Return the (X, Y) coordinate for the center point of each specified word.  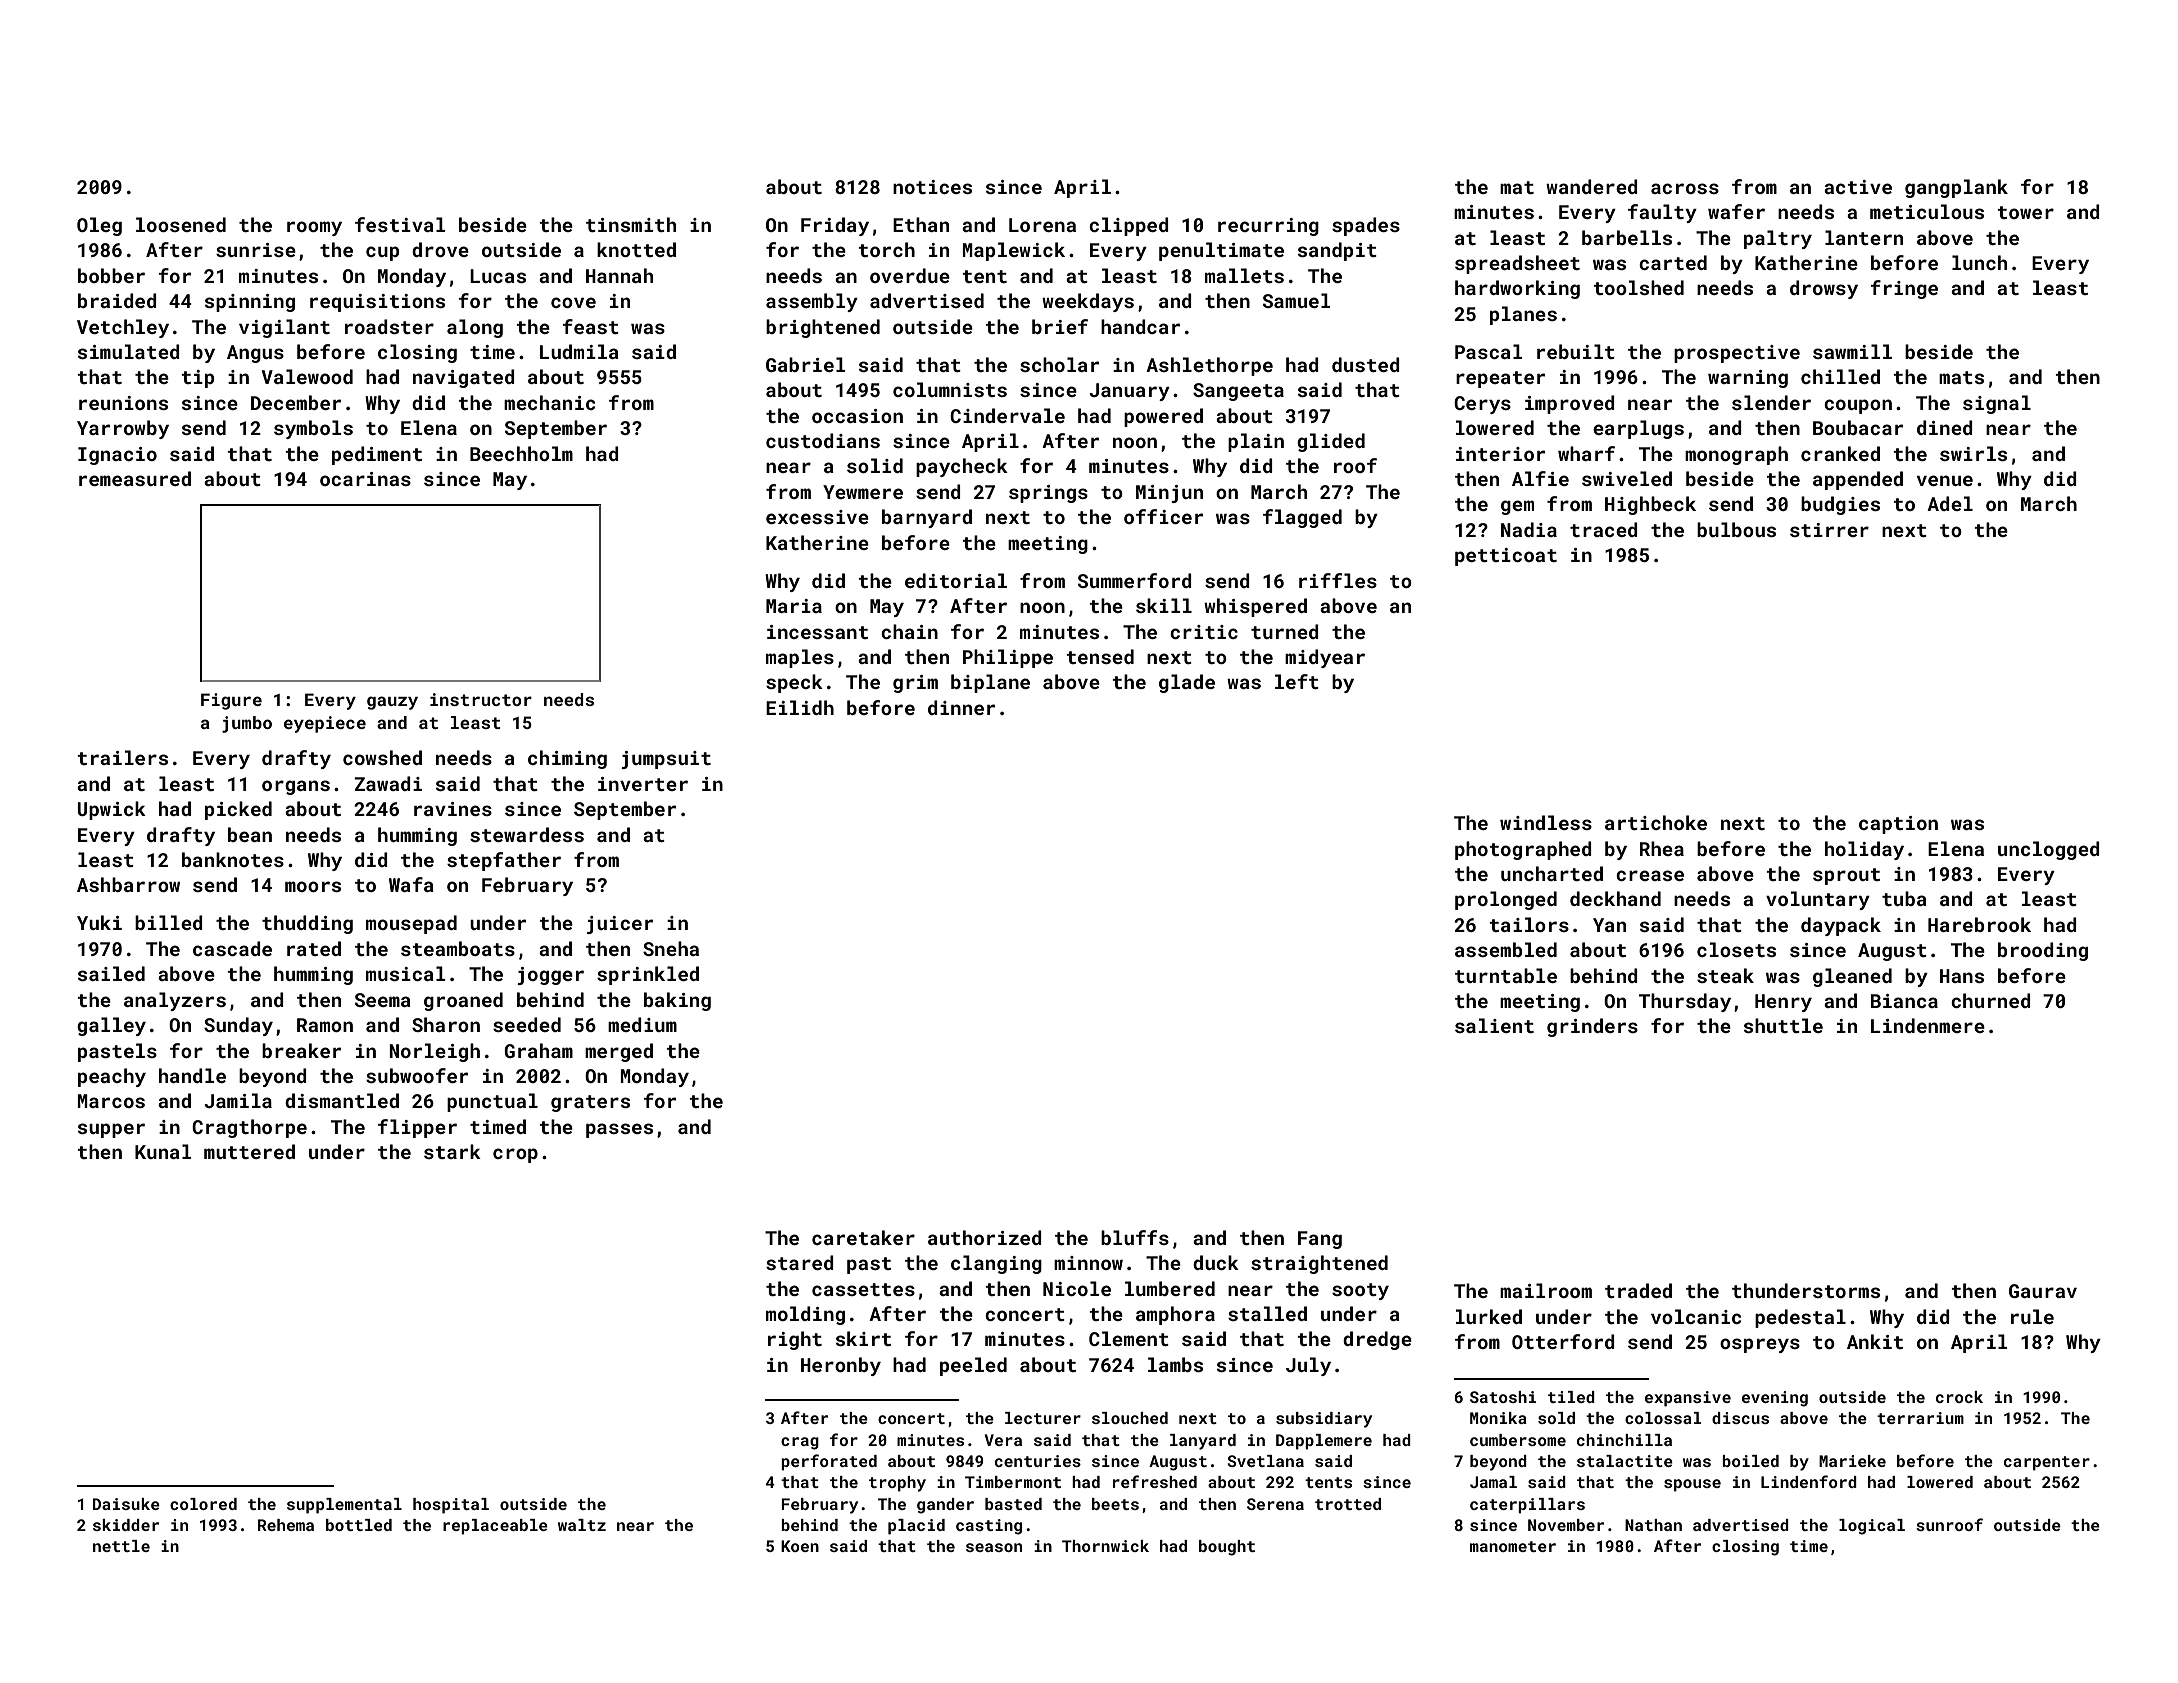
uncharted (1552, 873)
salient (1494, 1025)
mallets (1244, 275)
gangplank (1956, 188)
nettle (121, 1546)
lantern (1864, 237)
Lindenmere (1928, 1025)
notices (932, 187)
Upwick (112, 810)
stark (452, 1151)
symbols (313, 429)
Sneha (671, 948)
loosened (181, 224)
